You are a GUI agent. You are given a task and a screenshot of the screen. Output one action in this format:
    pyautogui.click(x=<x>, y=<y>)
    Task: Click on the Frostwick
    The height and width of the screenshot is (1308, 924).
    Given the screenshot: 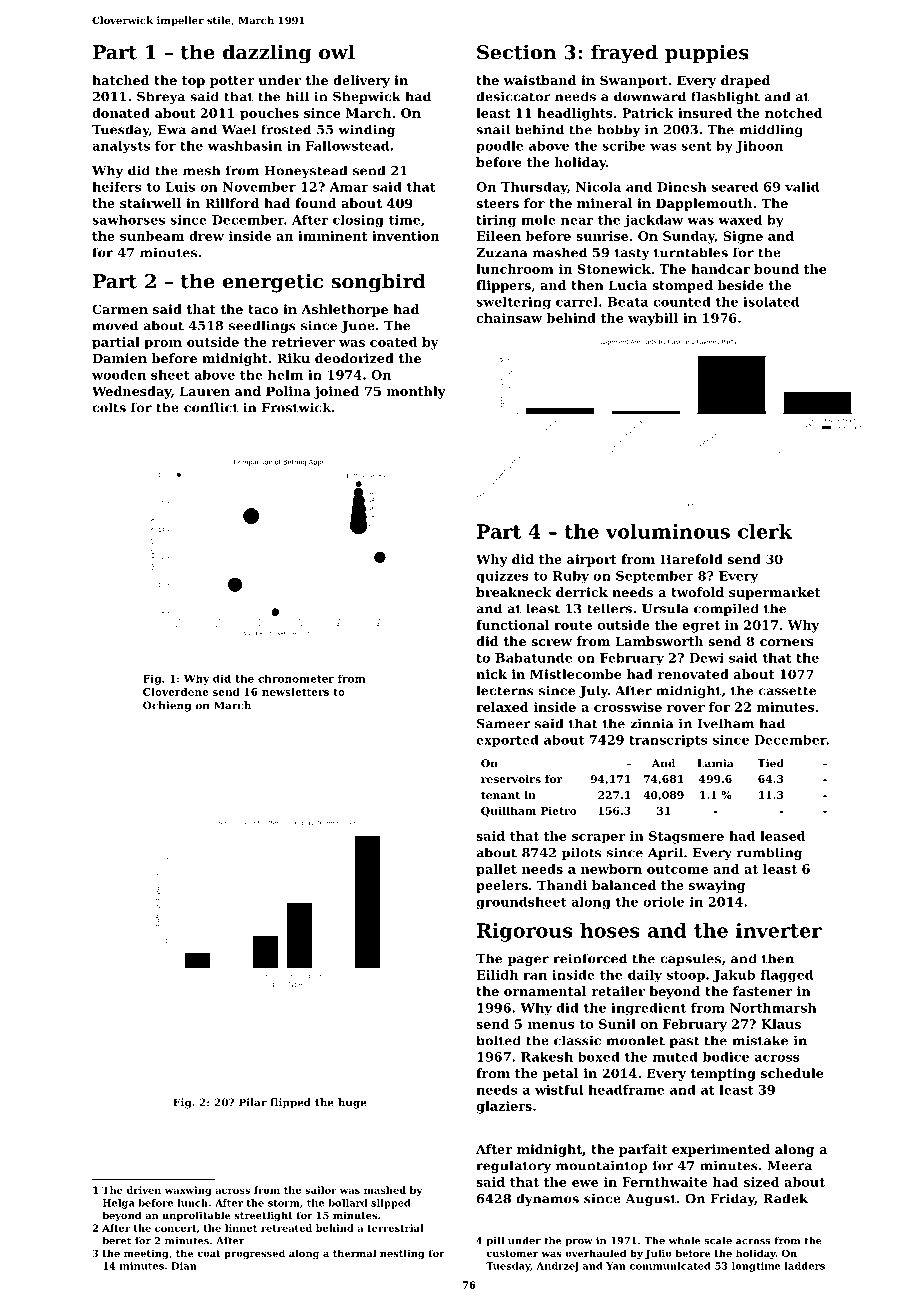 What is the action you would take?
    pyautogui.click(x=296, y=407)
